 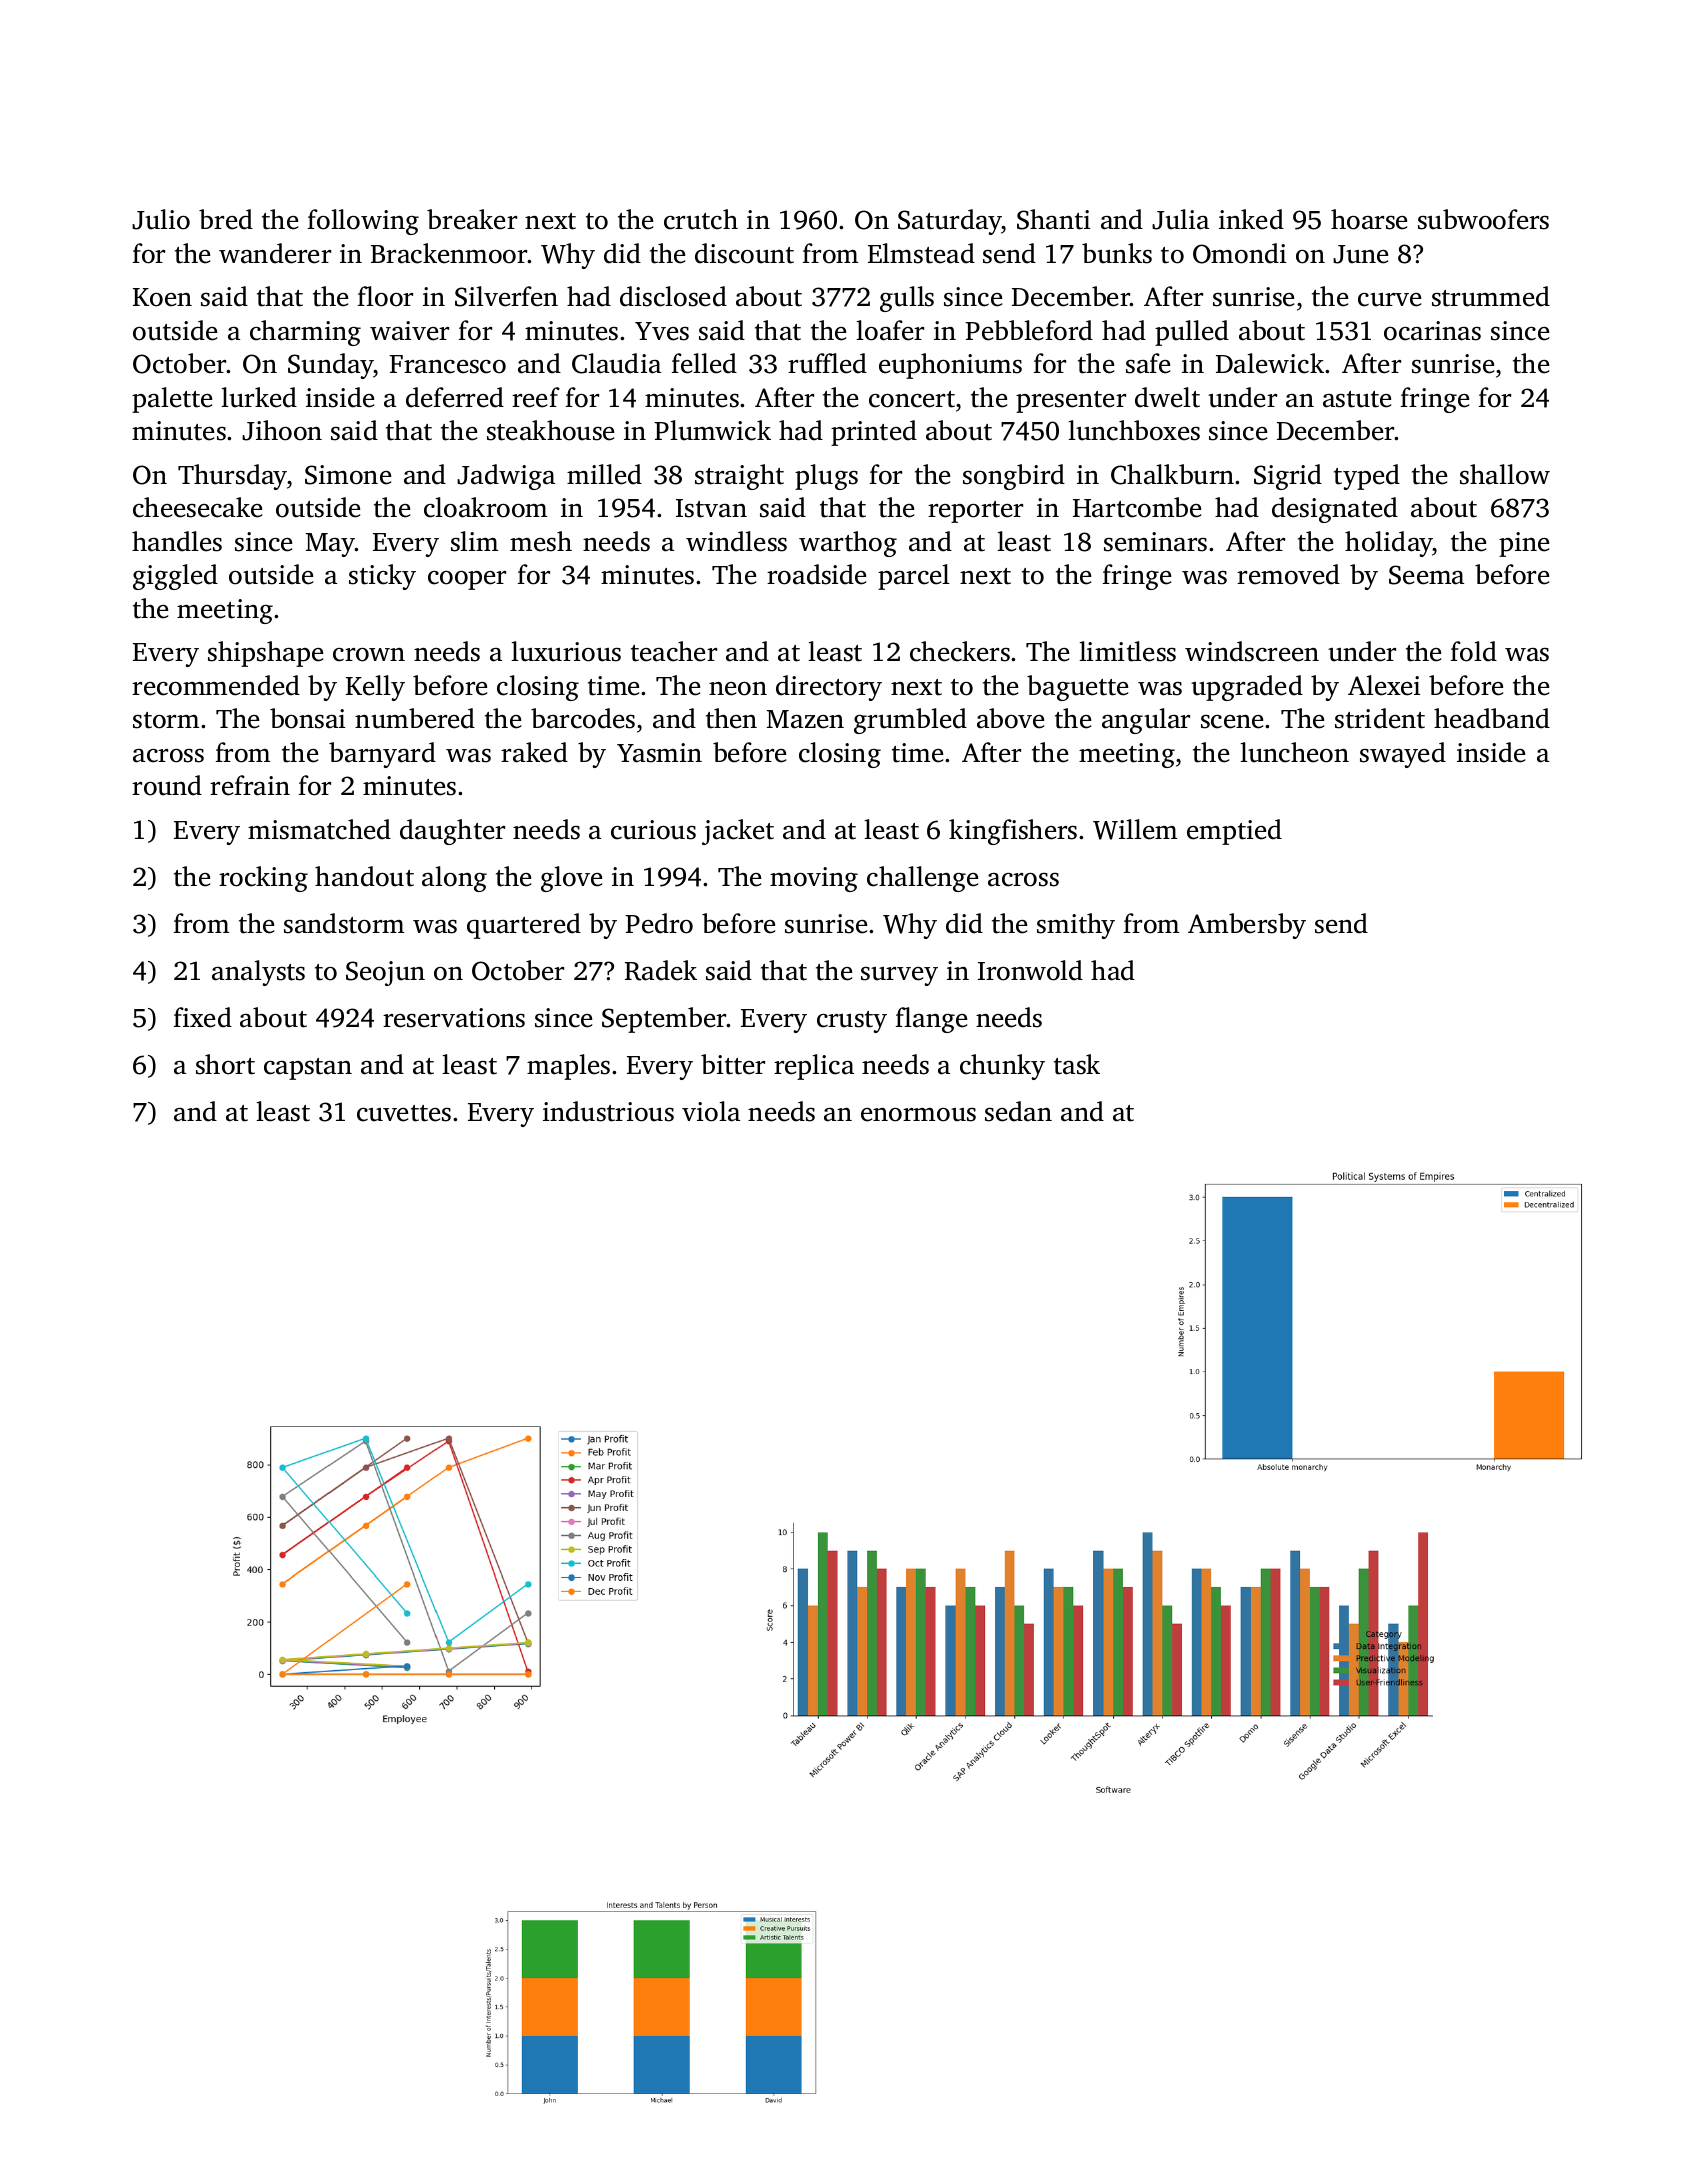 I want to click on analysts, so click(x=258, y=973).
